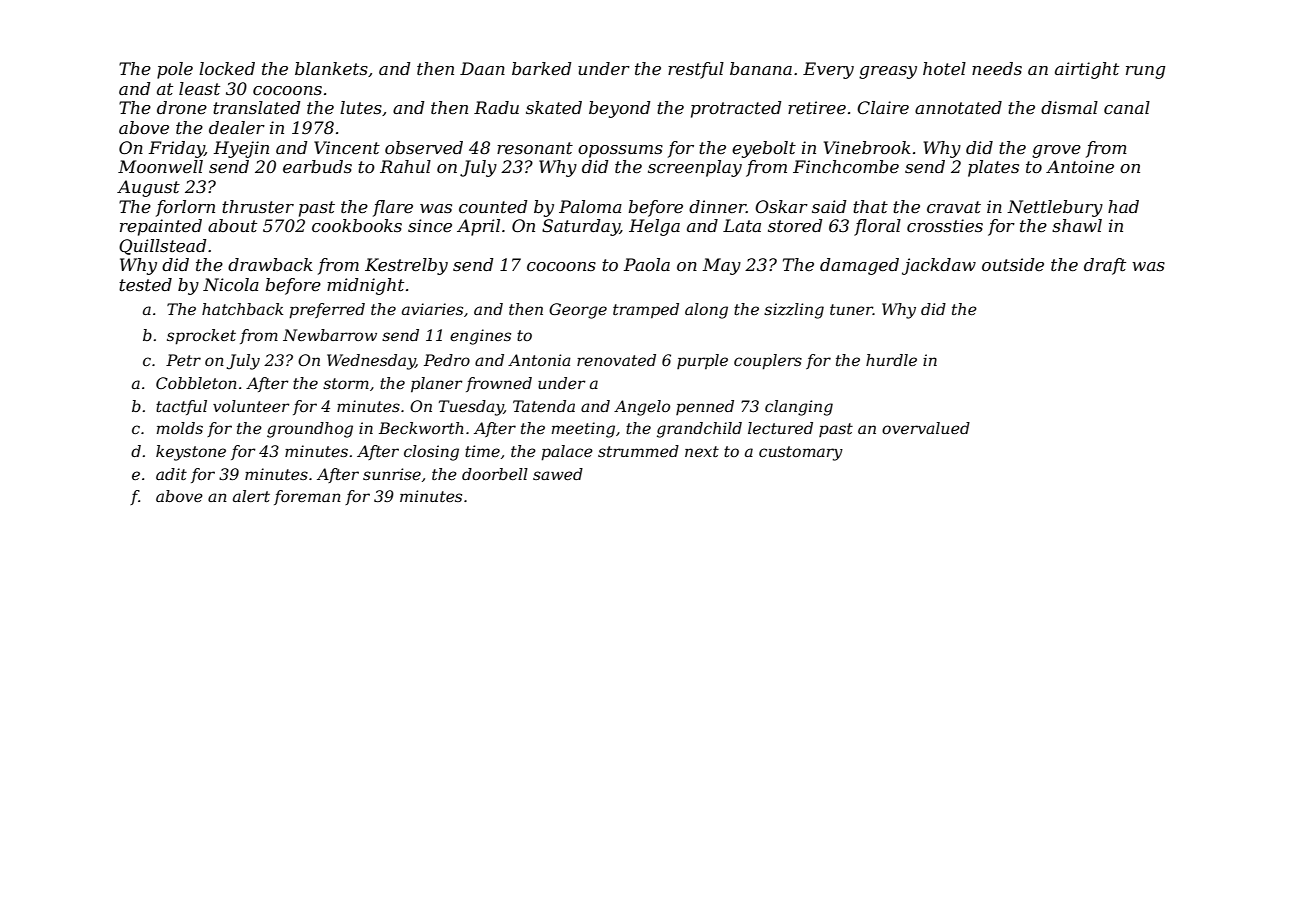  I want to click on foreman, so click(307, 497).
